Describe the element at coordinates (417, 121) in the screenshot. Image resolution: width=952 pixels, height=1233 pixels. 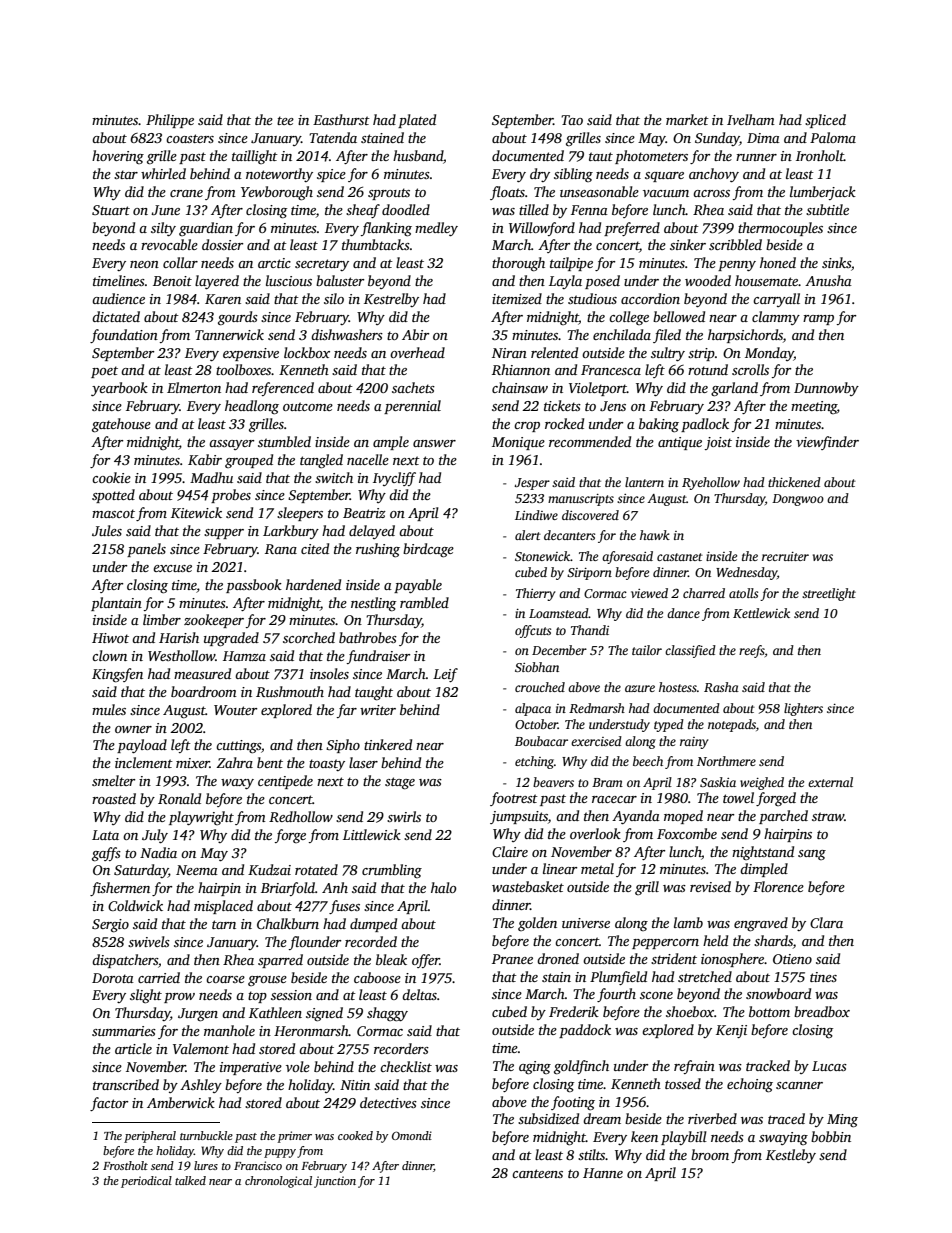
I see `plated` at that location.
